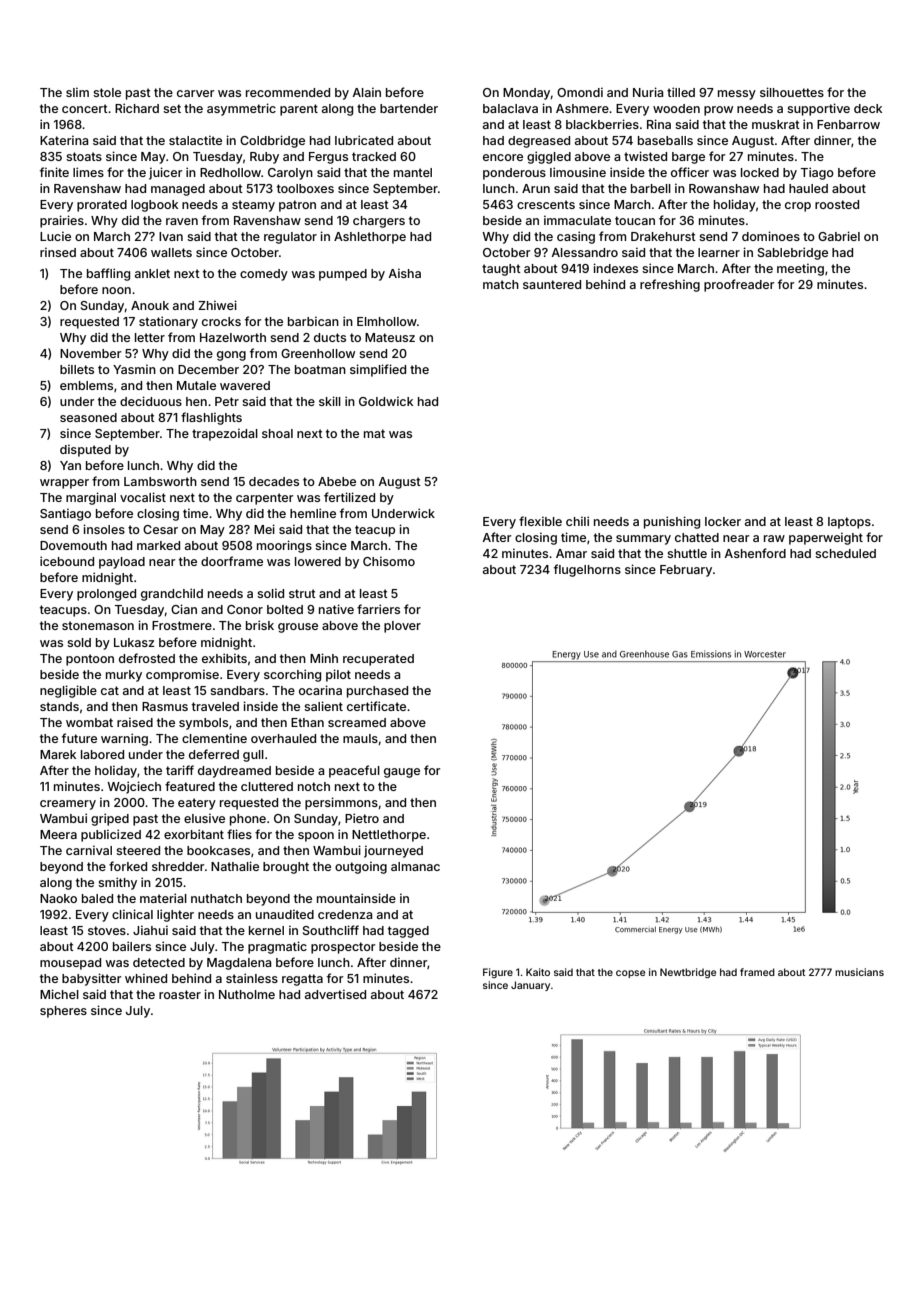 This screenshot has width=924, height=1308. What do you see at coordinates (849, 523) in the screenshot?
I see `laptops` at bounding box center [849, 523].
